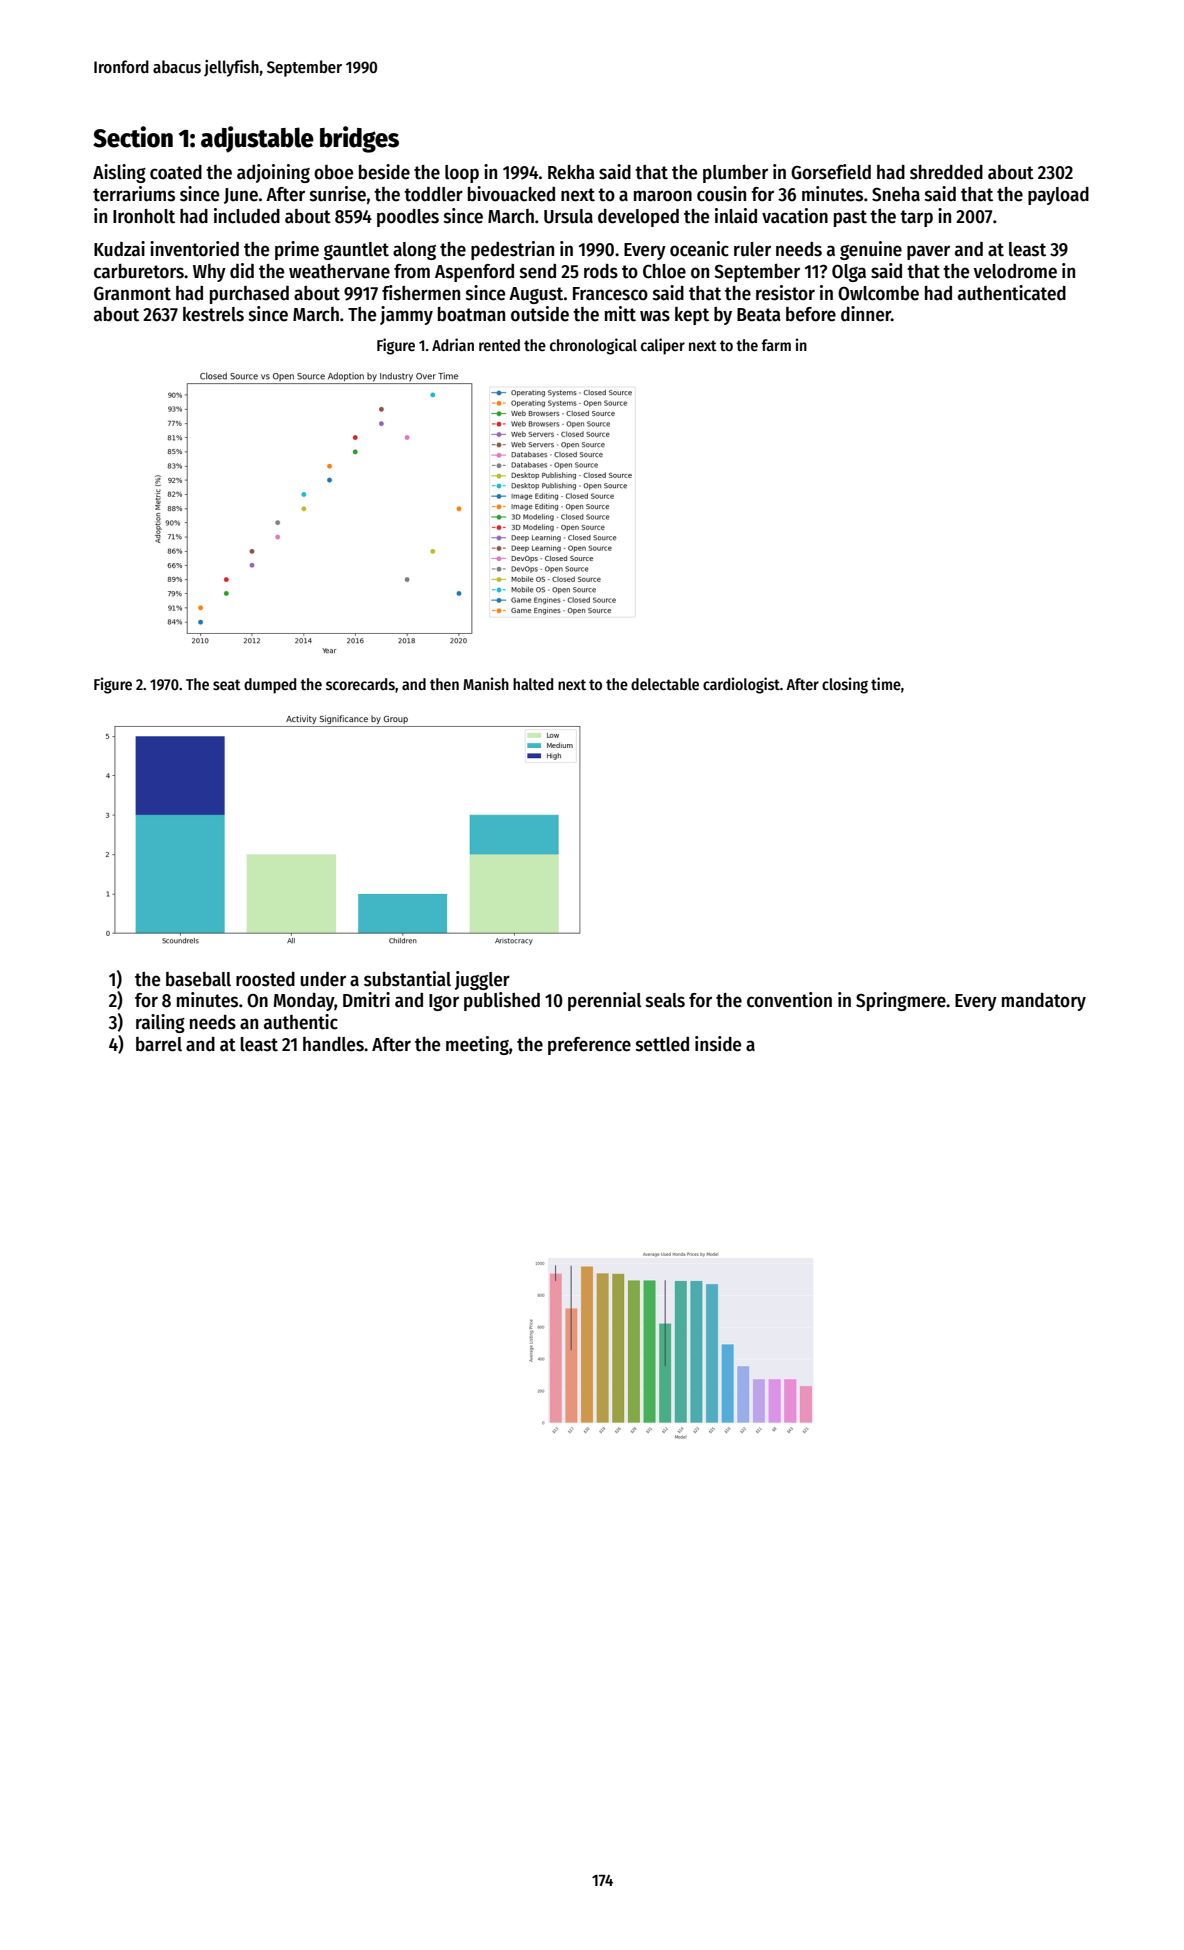 Image resolution: width=1184 pixels, height=1950 pixels. Describe the element at coordinates (227, 684) in the page. I see `seat` at that location.
